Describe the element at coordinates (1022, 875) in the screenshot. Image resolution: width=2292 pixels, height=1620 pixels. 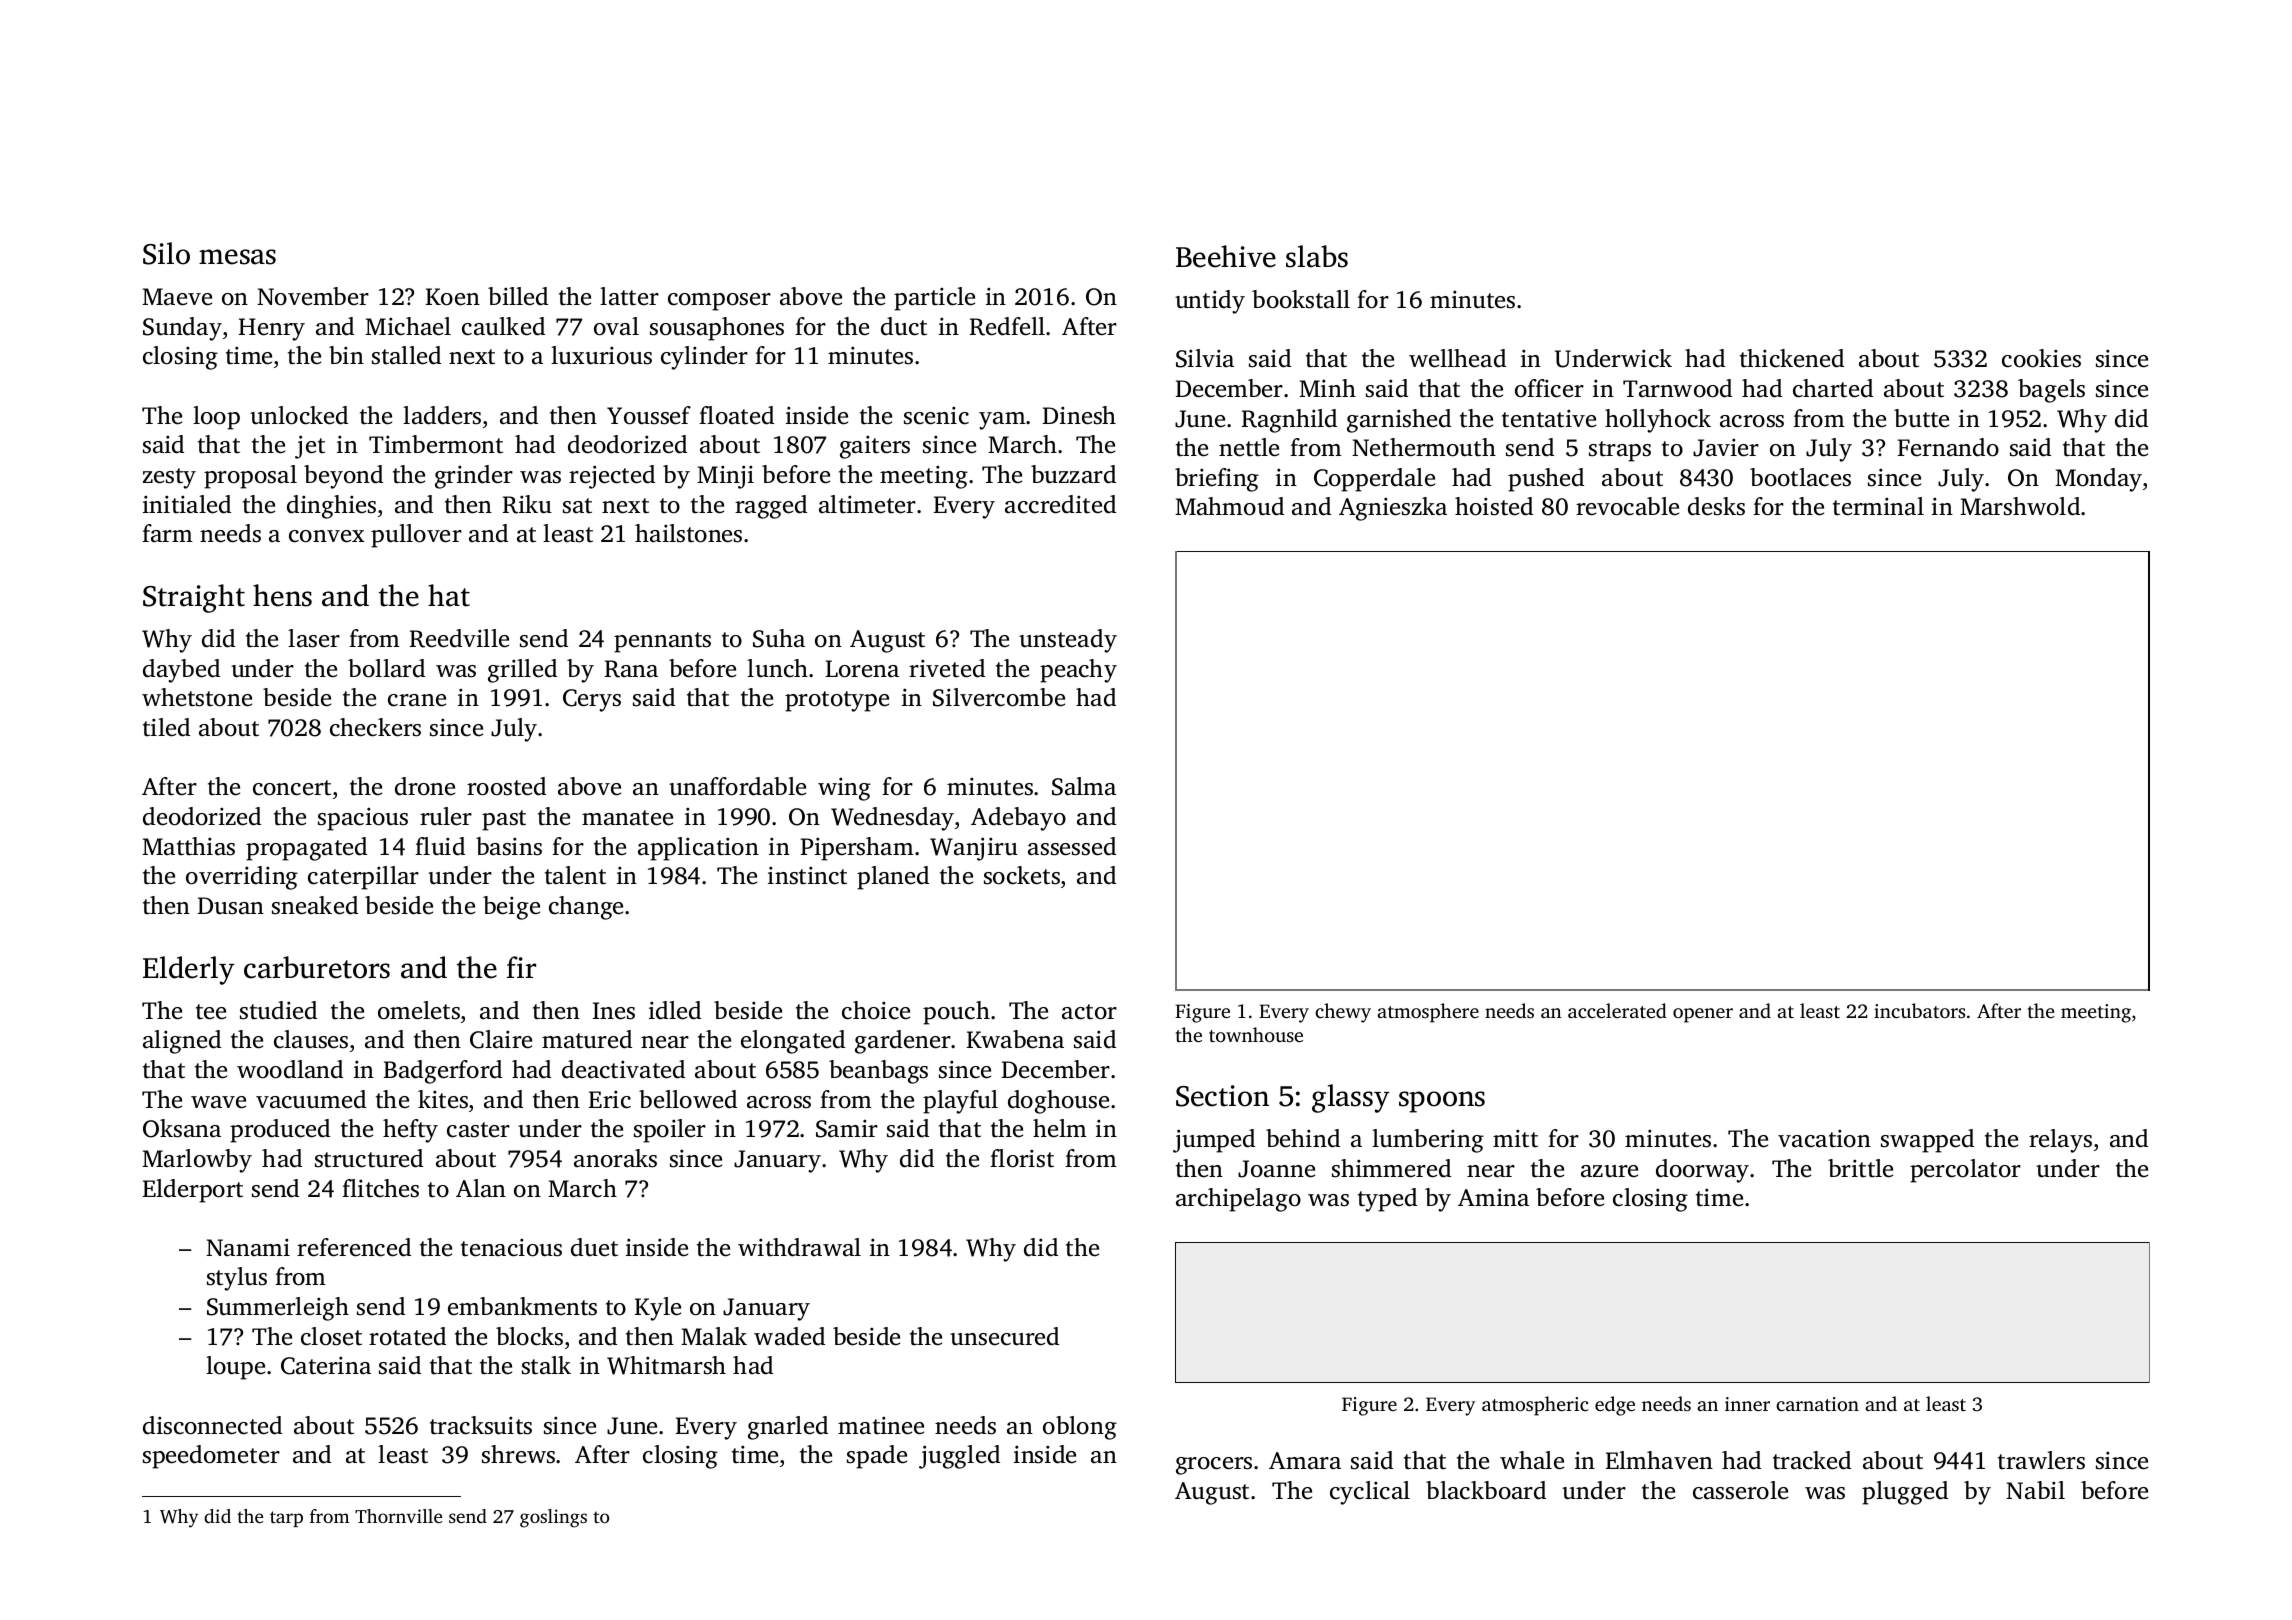
I see `sockets` at that location.
